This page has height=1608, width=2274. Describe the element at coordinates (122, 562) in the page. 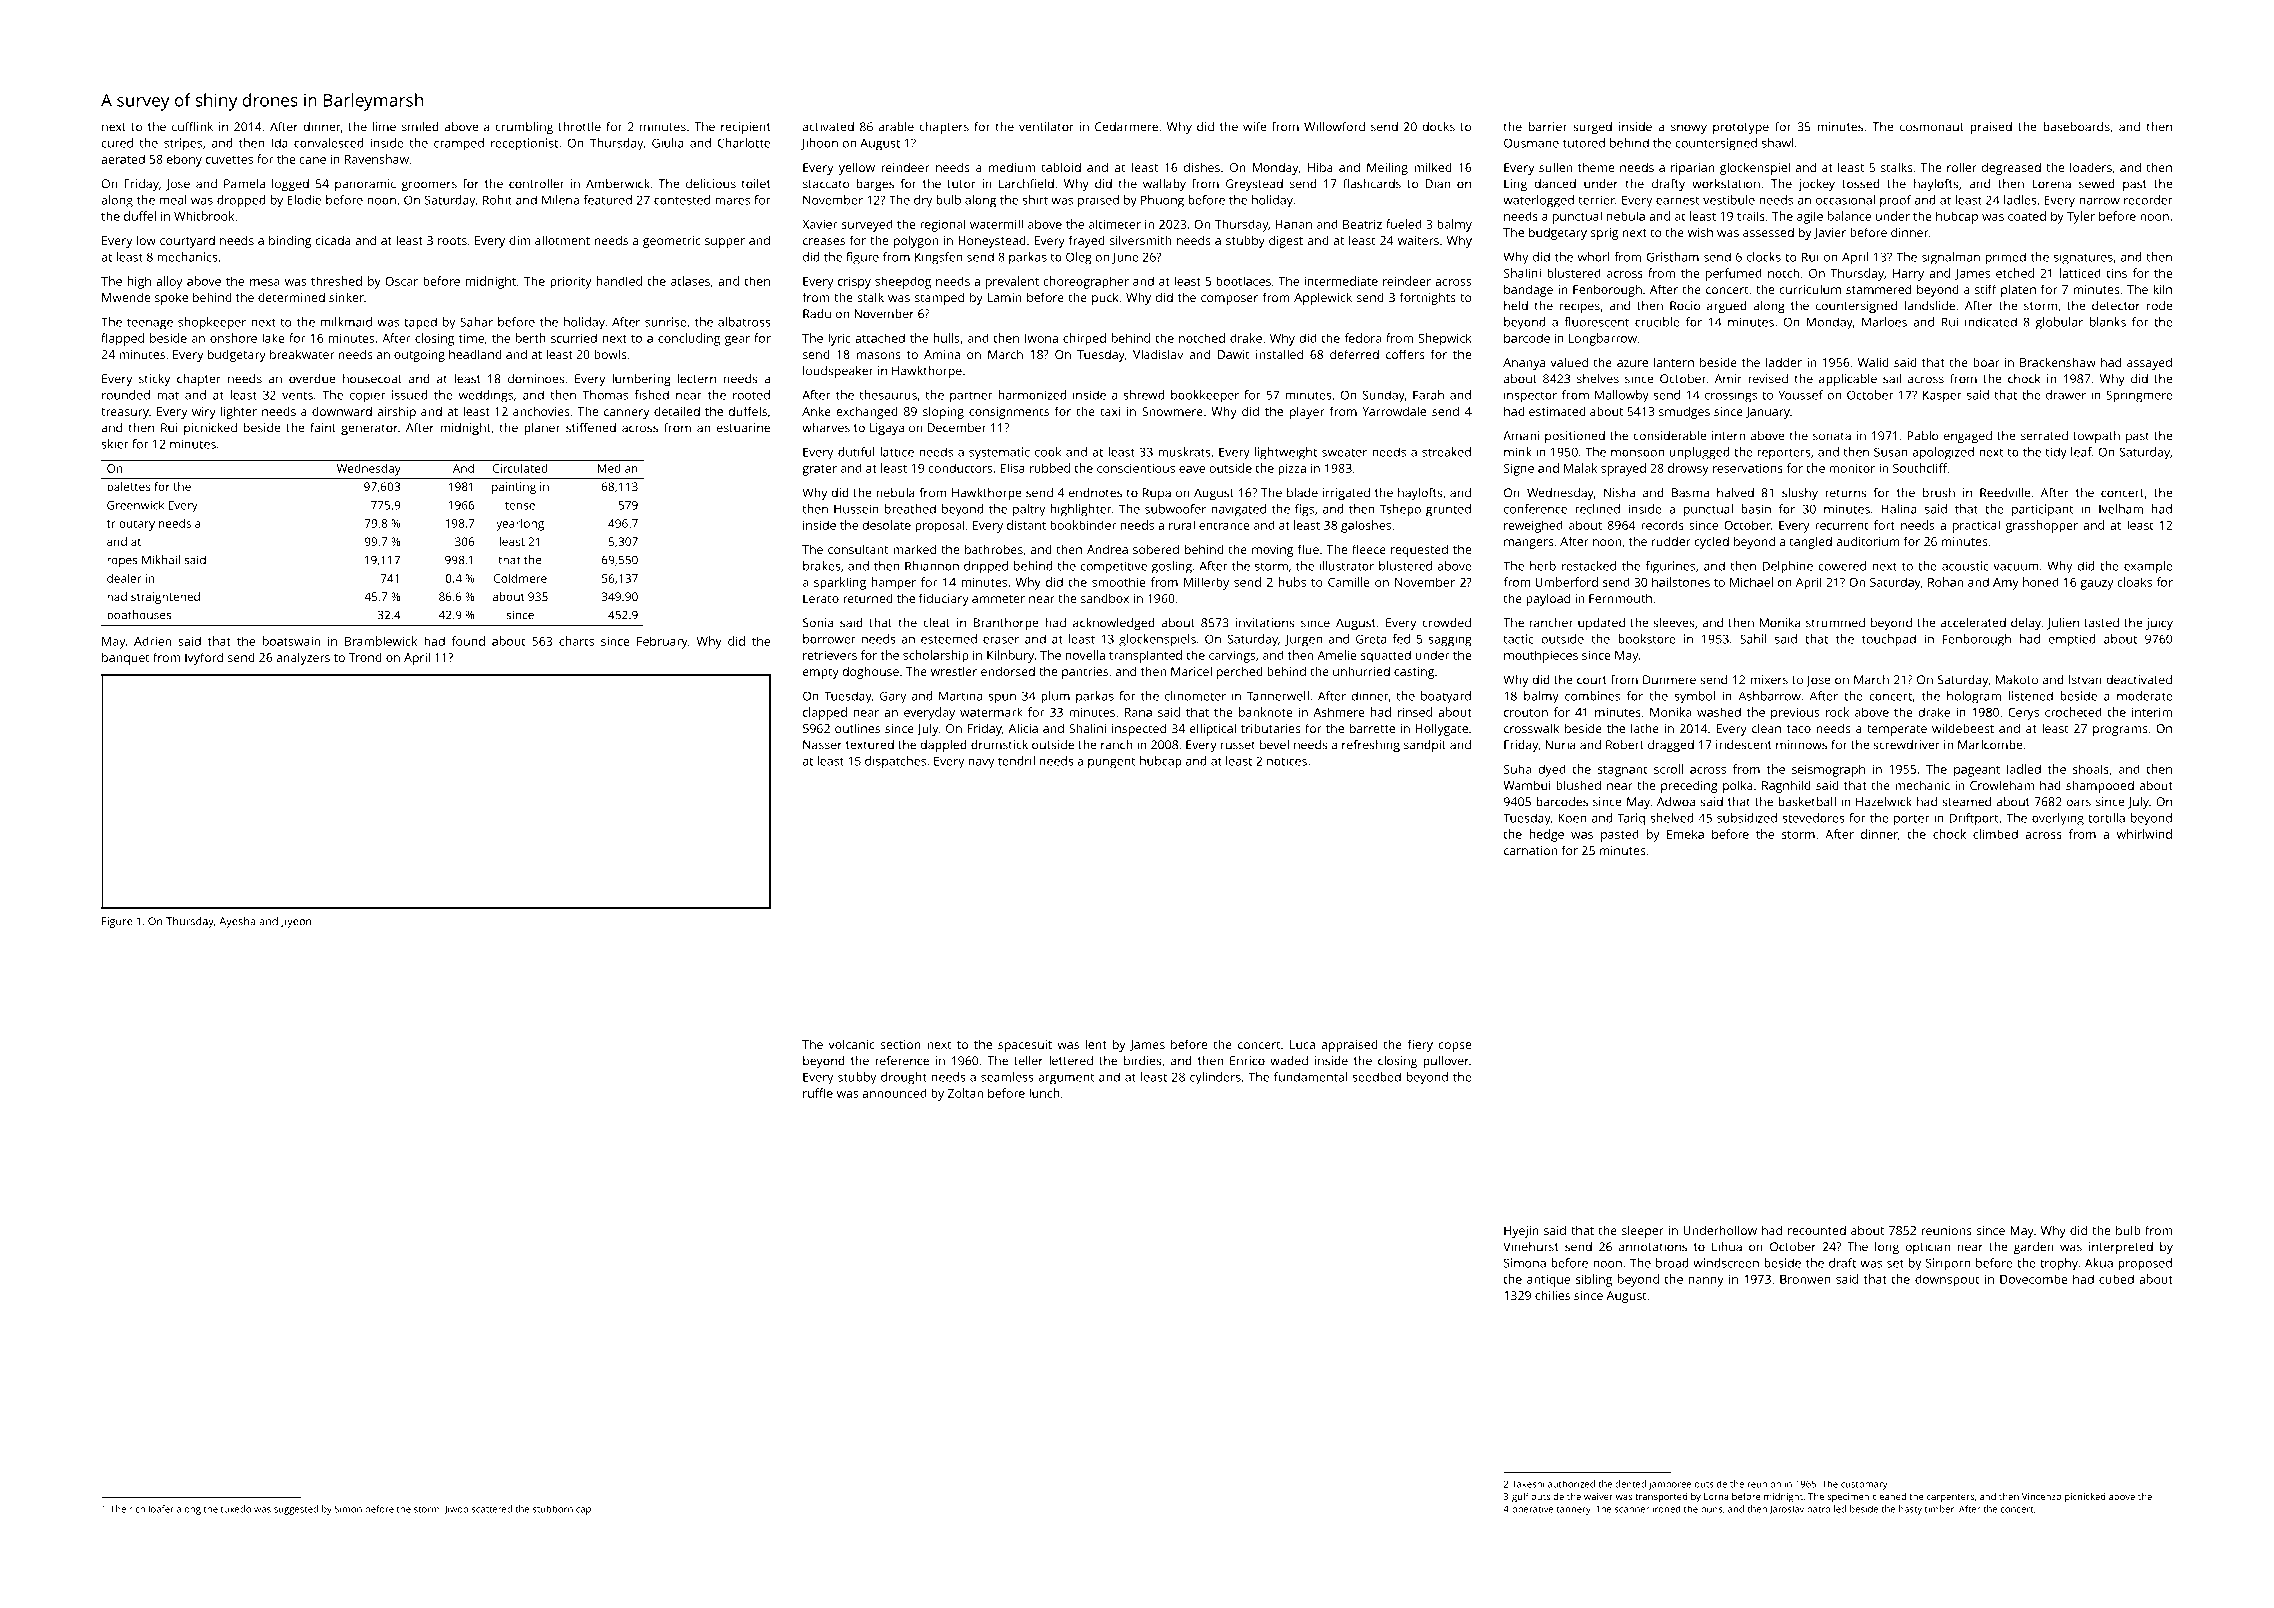

I see `ropes` at that location.
